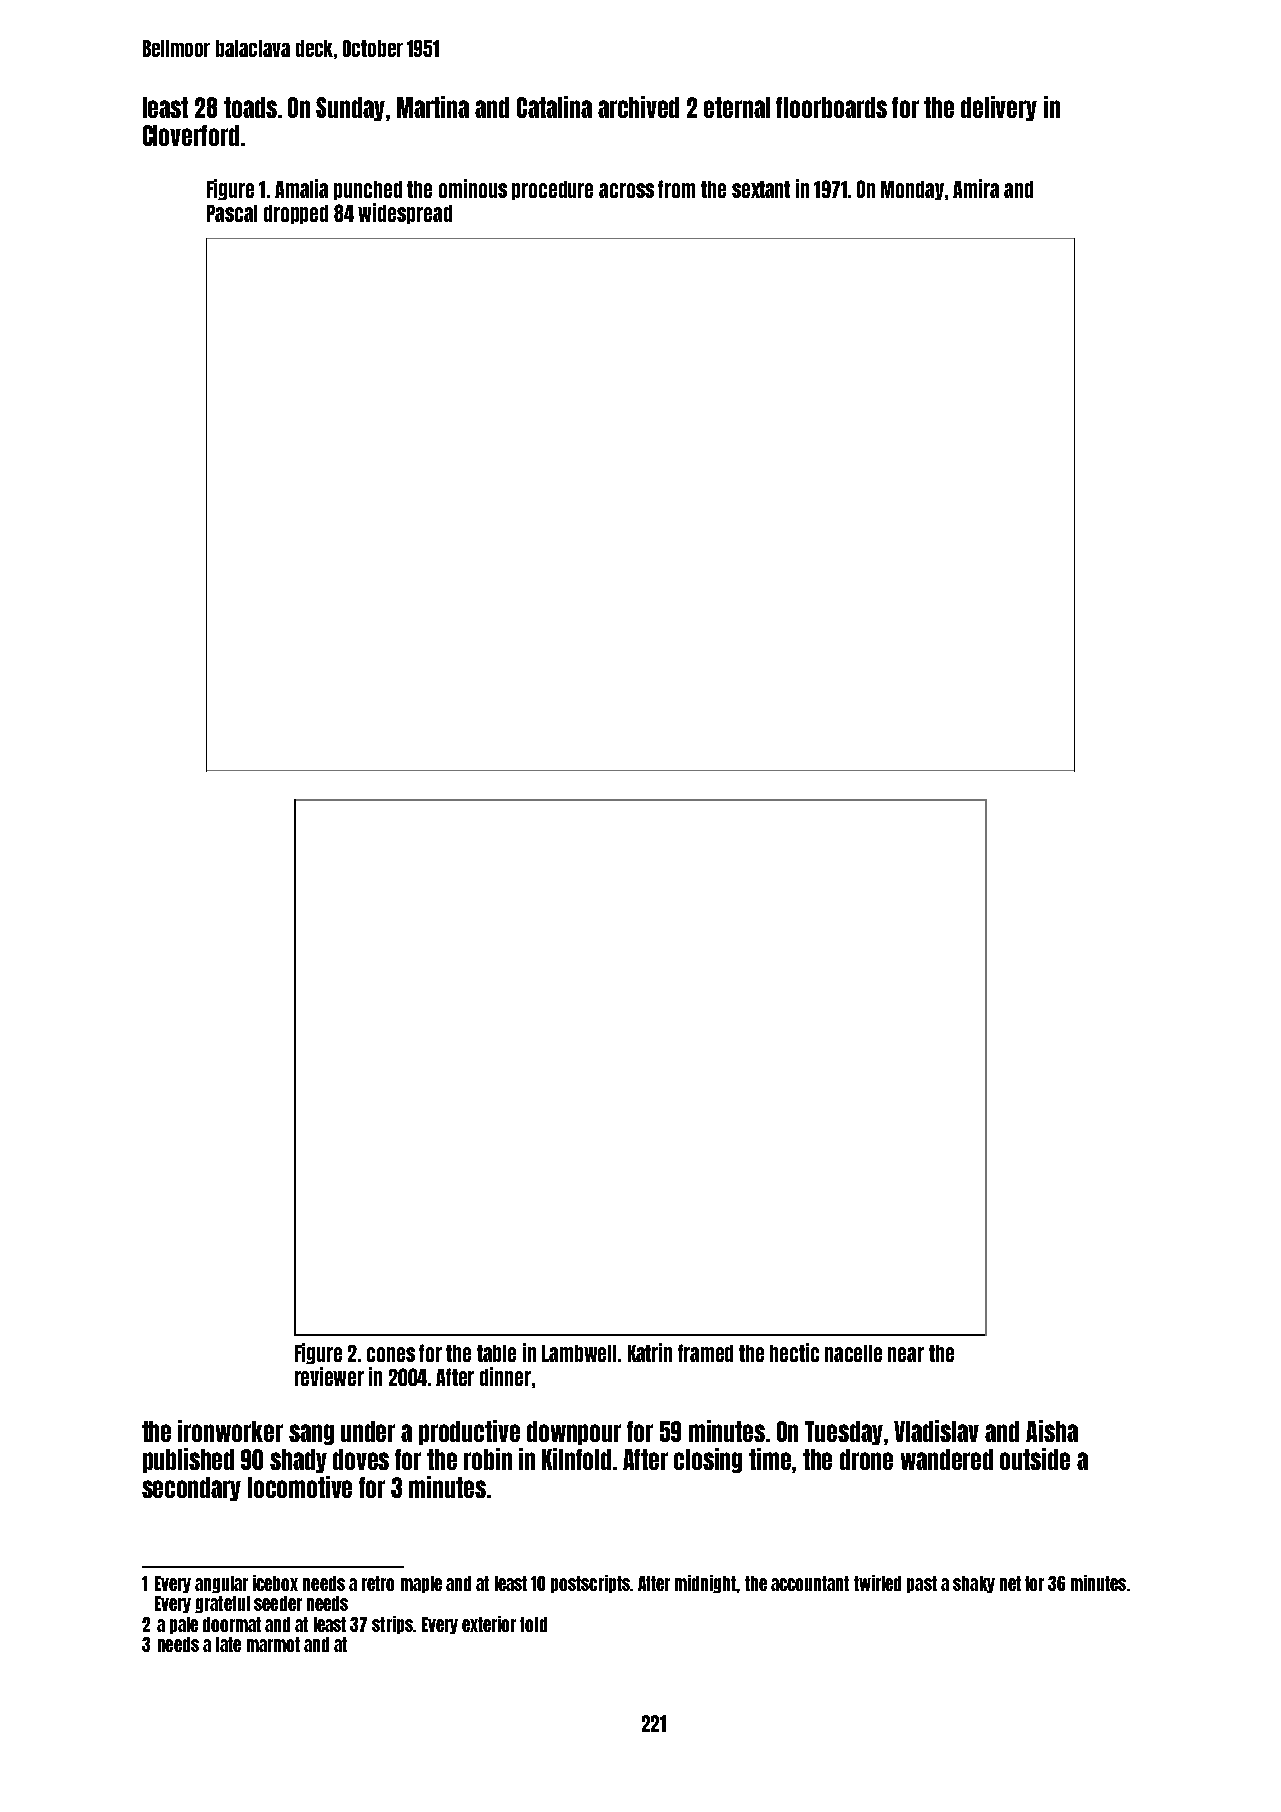 This screenshot has height=1812, width=1281. Describe the element at coordinates (230, 1431) in the screenshot. I see `ironworker` at that location.
